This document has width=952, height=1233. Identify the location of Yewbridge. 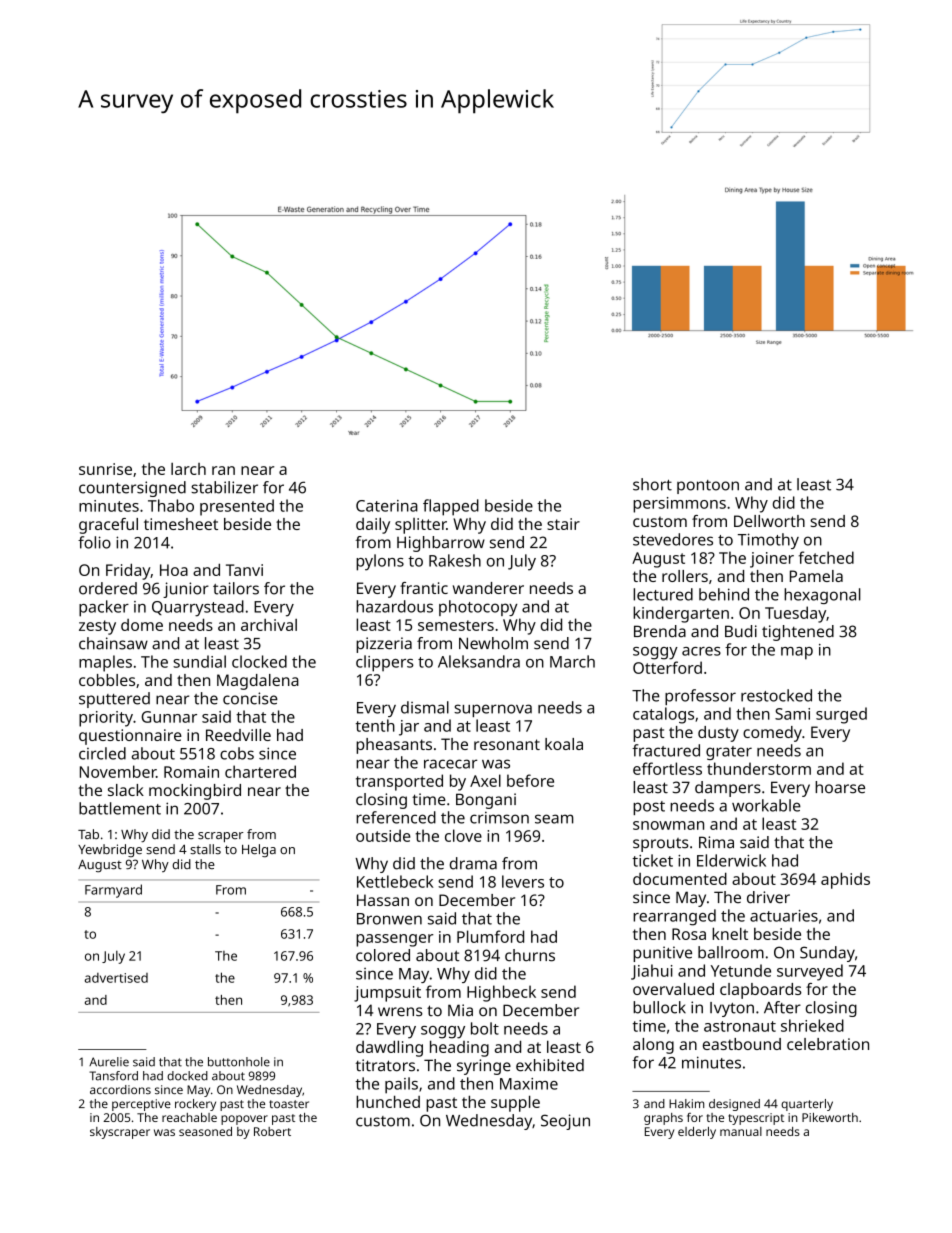
(110, 850).
